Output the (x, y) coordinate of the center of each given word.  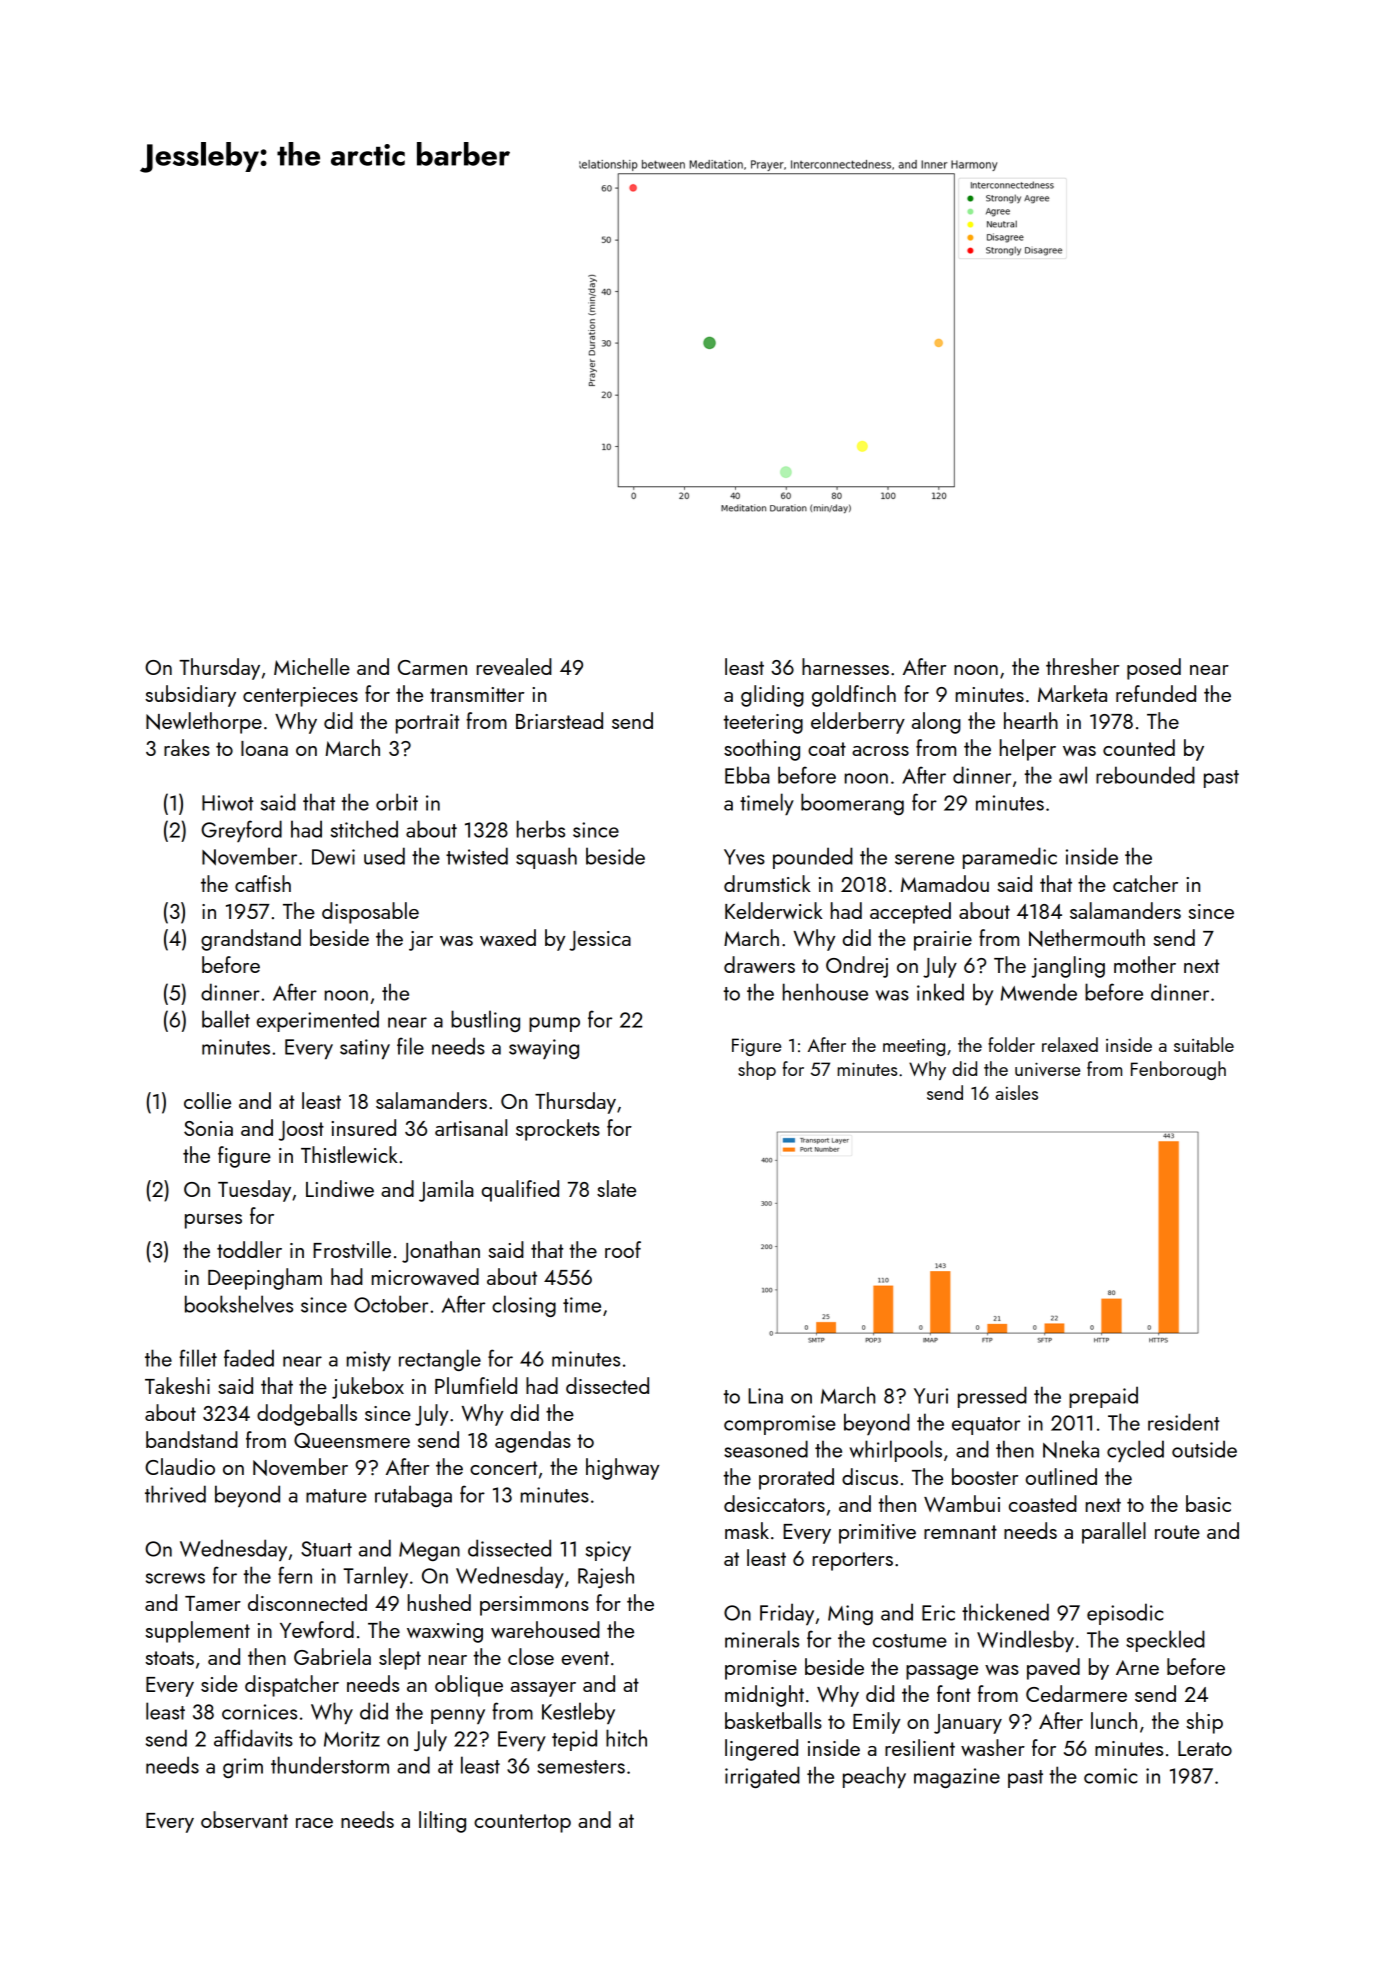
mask (747, 1530)
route (1177, 1532)
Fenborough (1178, 1070)
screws (175, 1578)
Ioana (264, 748)
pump (554, 1024)
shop (757, 1070)
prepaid (1103, 1397)
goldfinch (854, 696)
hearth (1031, 720)
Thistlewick (349, 1154)
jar (421, 941)
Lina (765, 1396)
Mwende (1039, 992)
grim (243, 1768)
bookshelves (239, 1304)
